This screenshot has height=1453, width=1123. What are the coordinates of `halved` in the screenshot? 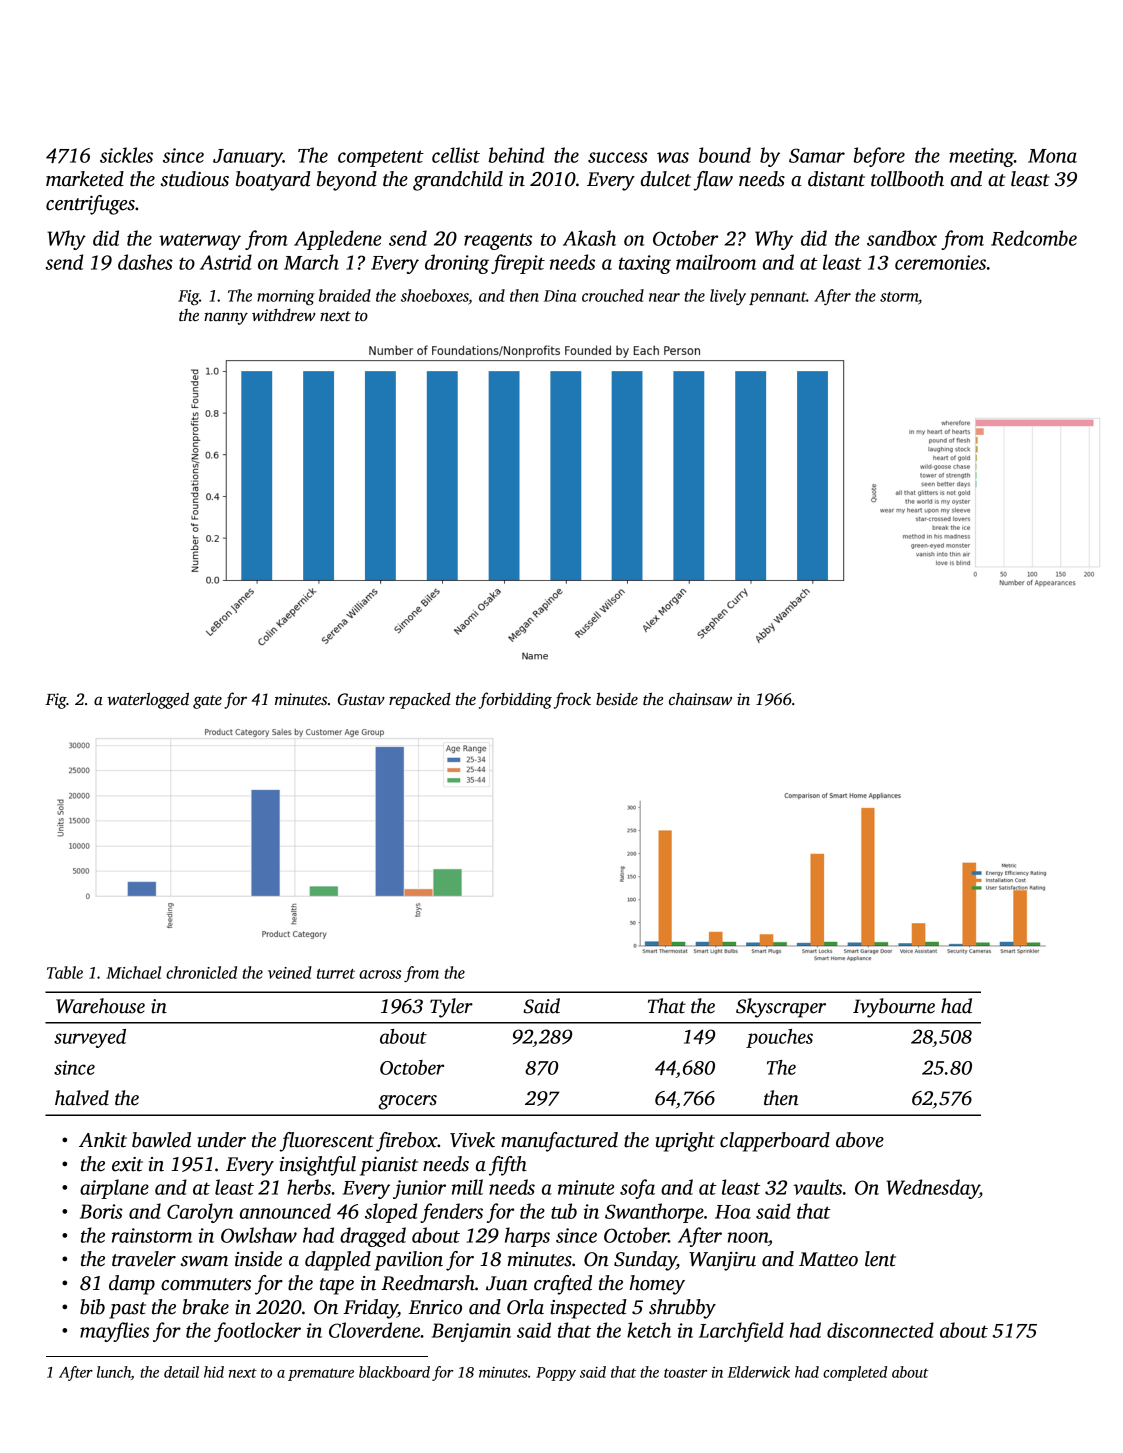 It's located at (82, 1098).
